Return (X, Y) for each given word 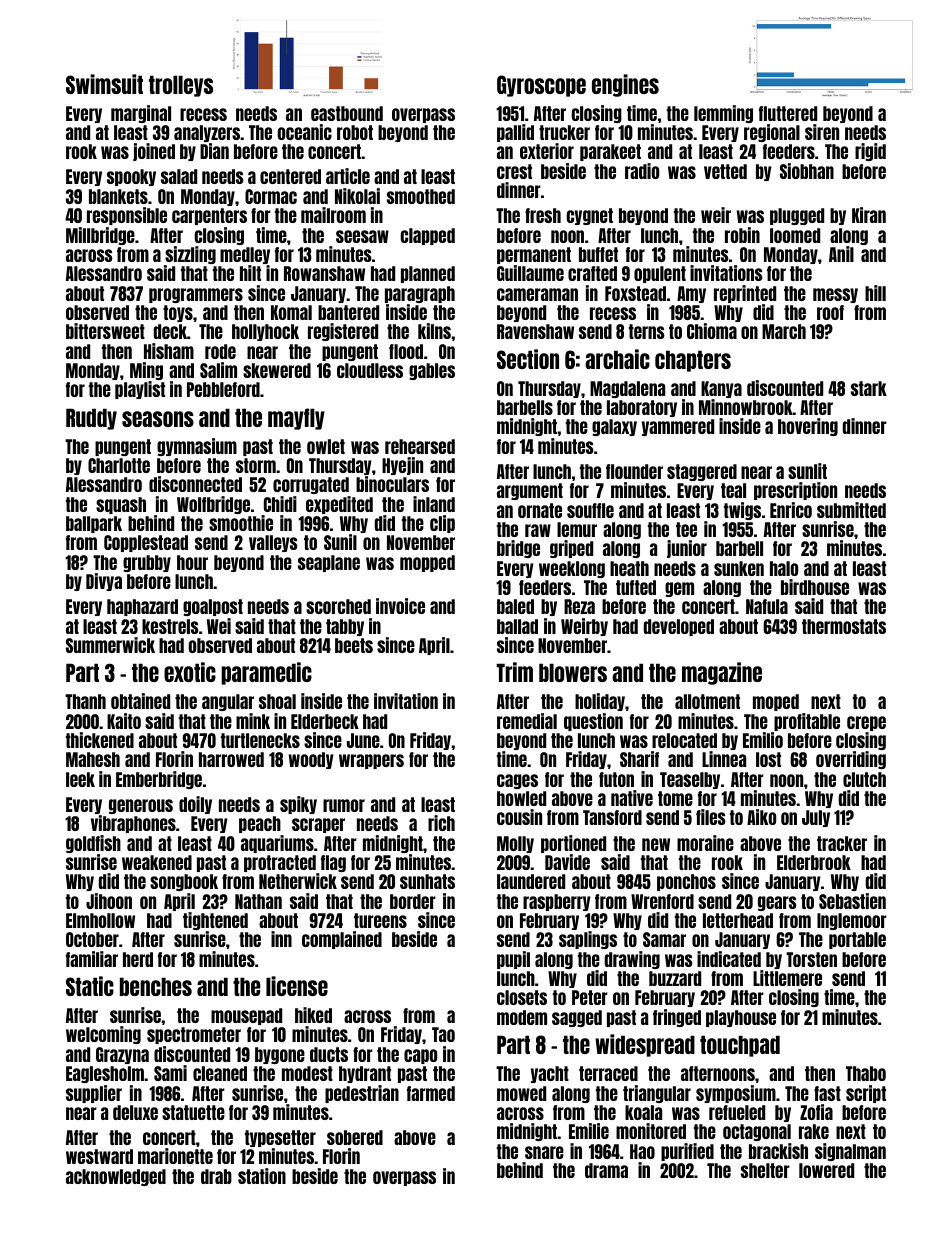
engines (625, 85)
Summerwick (110, 645)
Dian (214, 151)
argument (530, 491)
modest (307, 1073)
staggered (702, 472)
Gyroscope (541, 86)
